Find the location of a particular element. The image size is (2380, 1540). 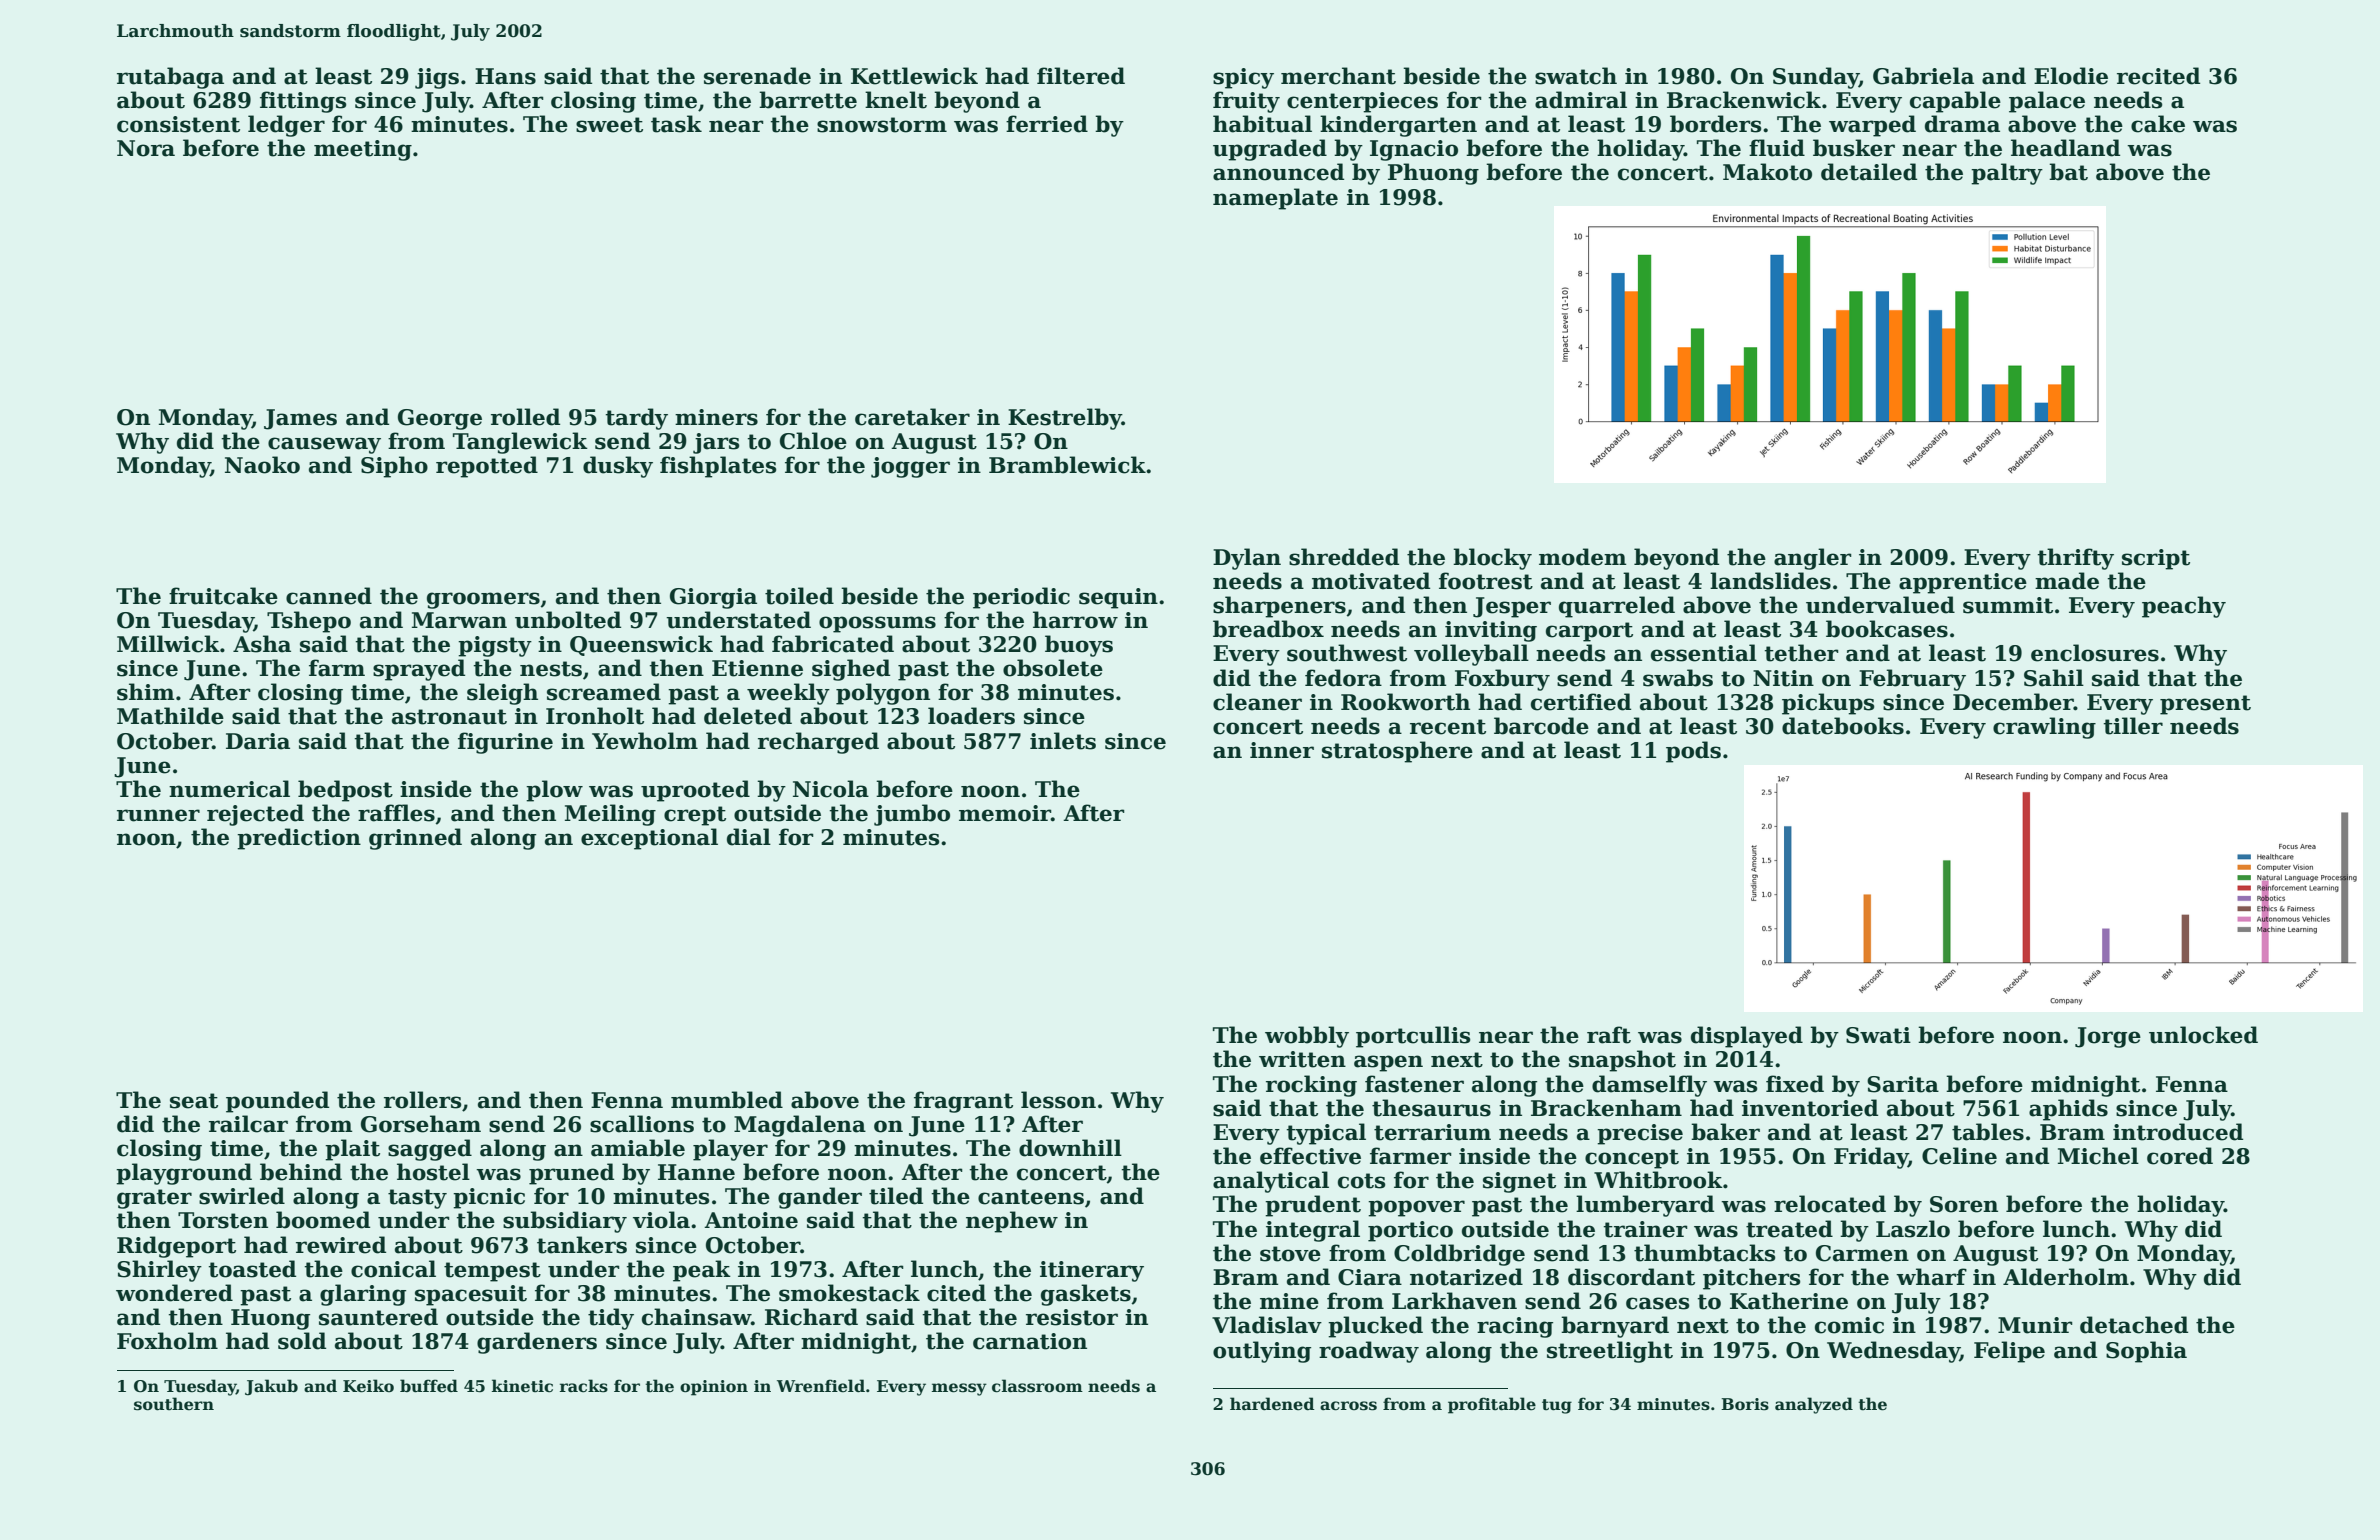

nephew is located at coordinates (1012, 1222).
